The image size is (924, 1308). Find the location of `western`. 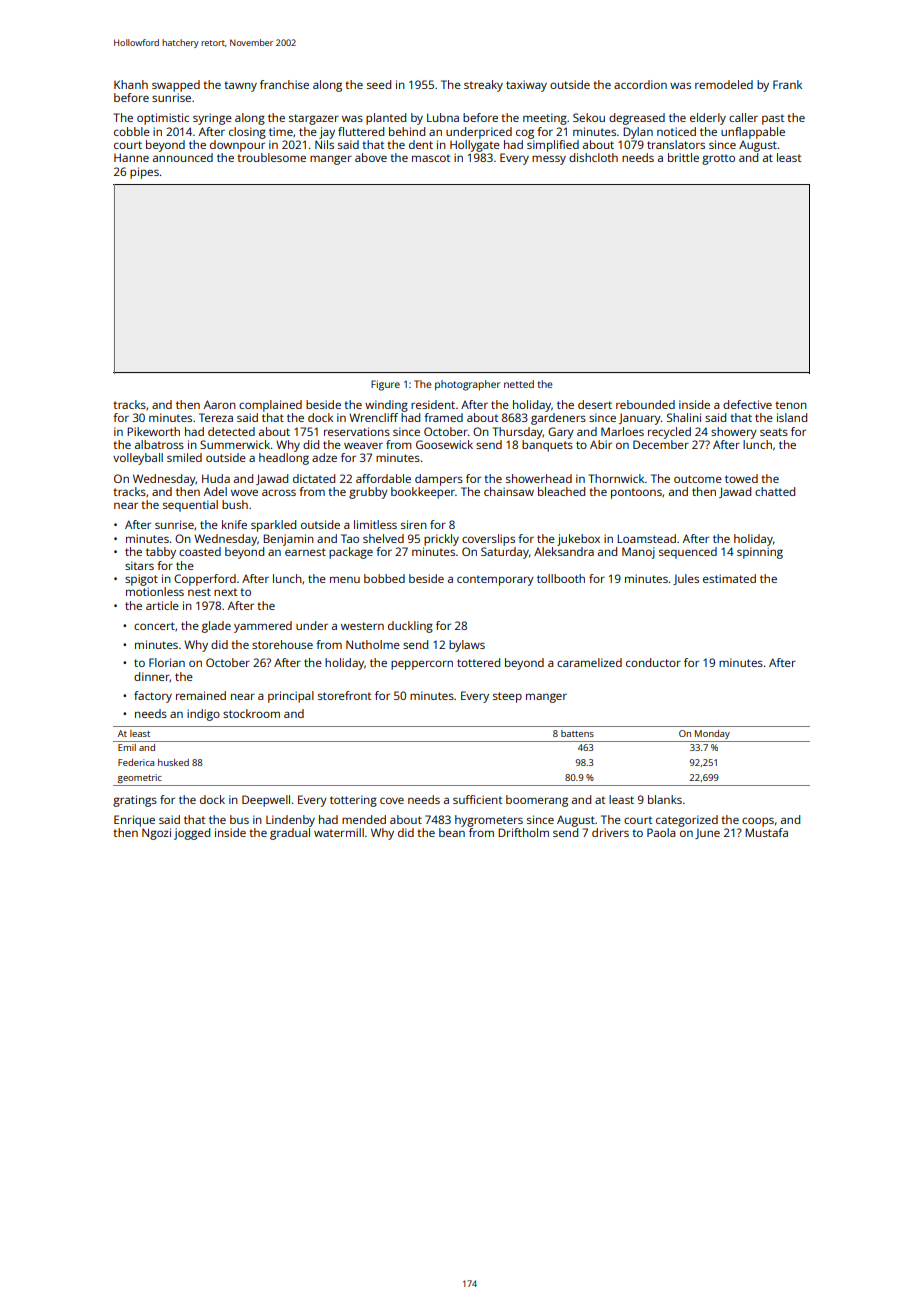

western is located at coordinates (362, 626).
